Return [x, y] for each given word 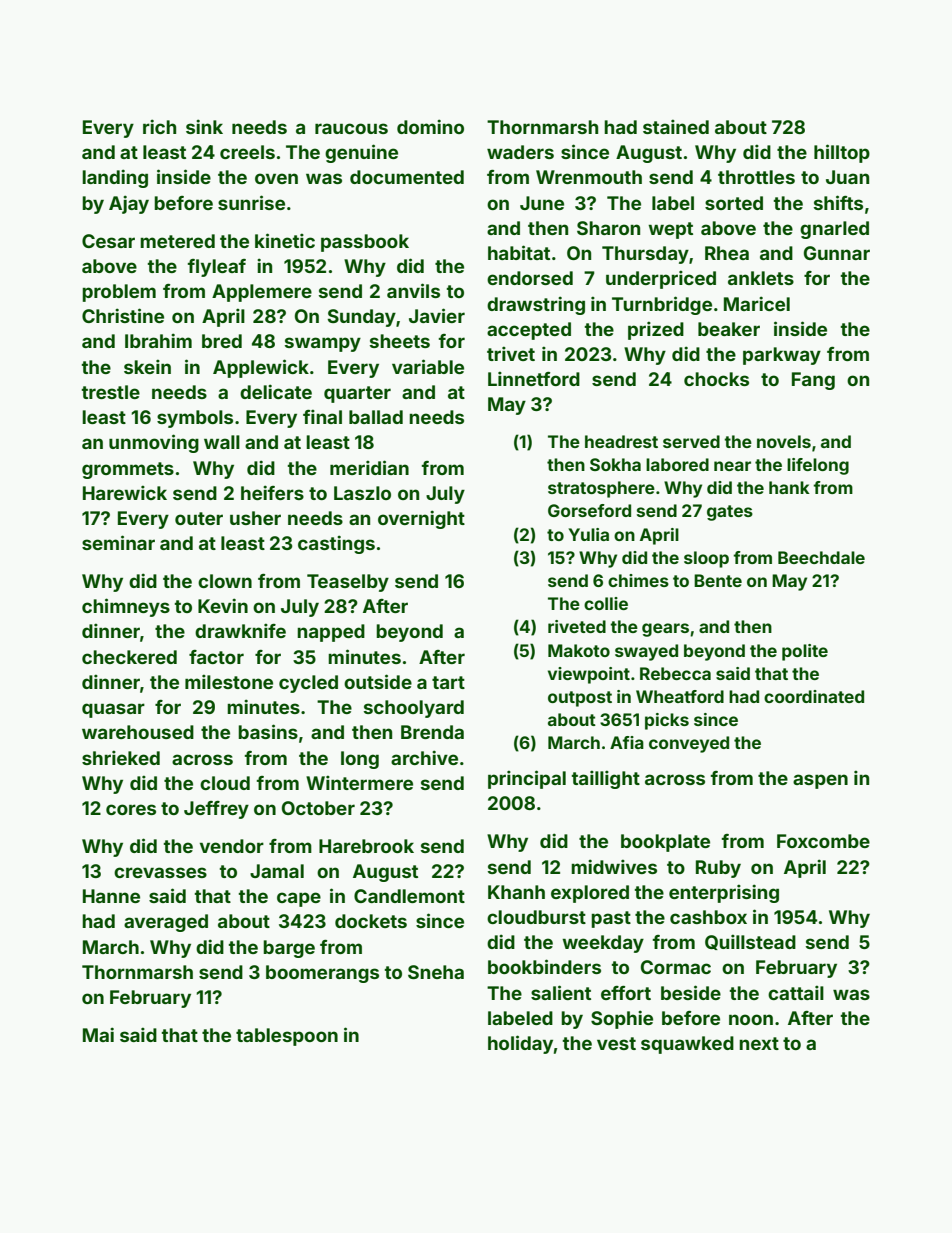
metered [177, 241]
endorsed [530, 278]
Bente [718, 580]
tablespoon [287, 1037]
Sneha [436, 972]
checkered [129, 657]
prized [656, 330]
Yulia [588, 534]
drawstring [536, 305]
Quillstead [750, 942]
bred [222, 341]
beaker [729, 329]
